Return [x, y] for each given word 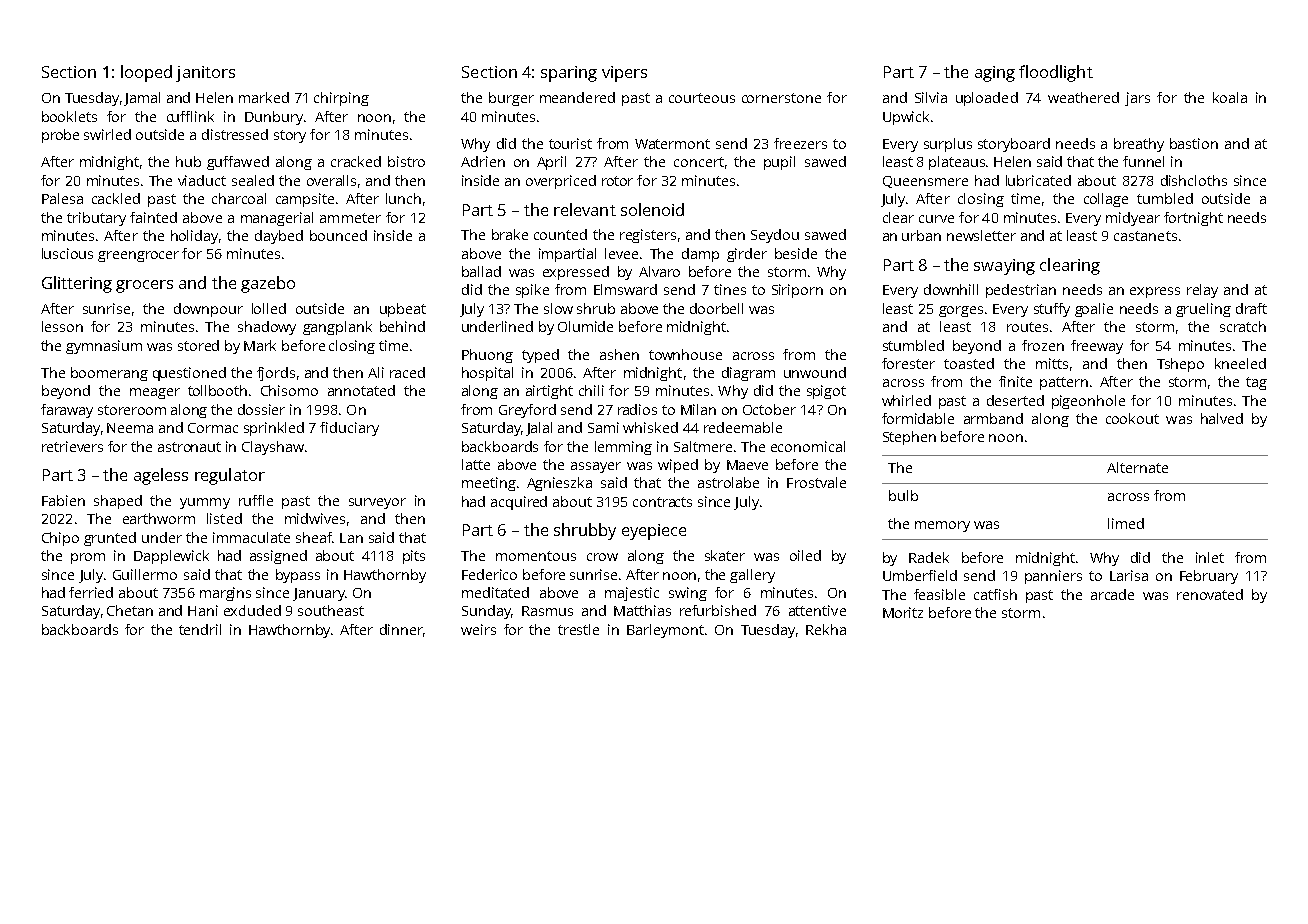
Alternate [1137, 467]
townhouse [685, 354]
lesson [62, 326]
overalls [331, 180]
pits [414, 557]
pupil [779, 163]
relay [1202, 291]
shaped [118, 502]
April [551, 163]
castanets [1145, 236]
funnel [1143, 161]
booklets [69, 116]
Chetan [130, 610]
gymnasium [104, 347]
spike [532, 291]
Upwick [906, 118]
